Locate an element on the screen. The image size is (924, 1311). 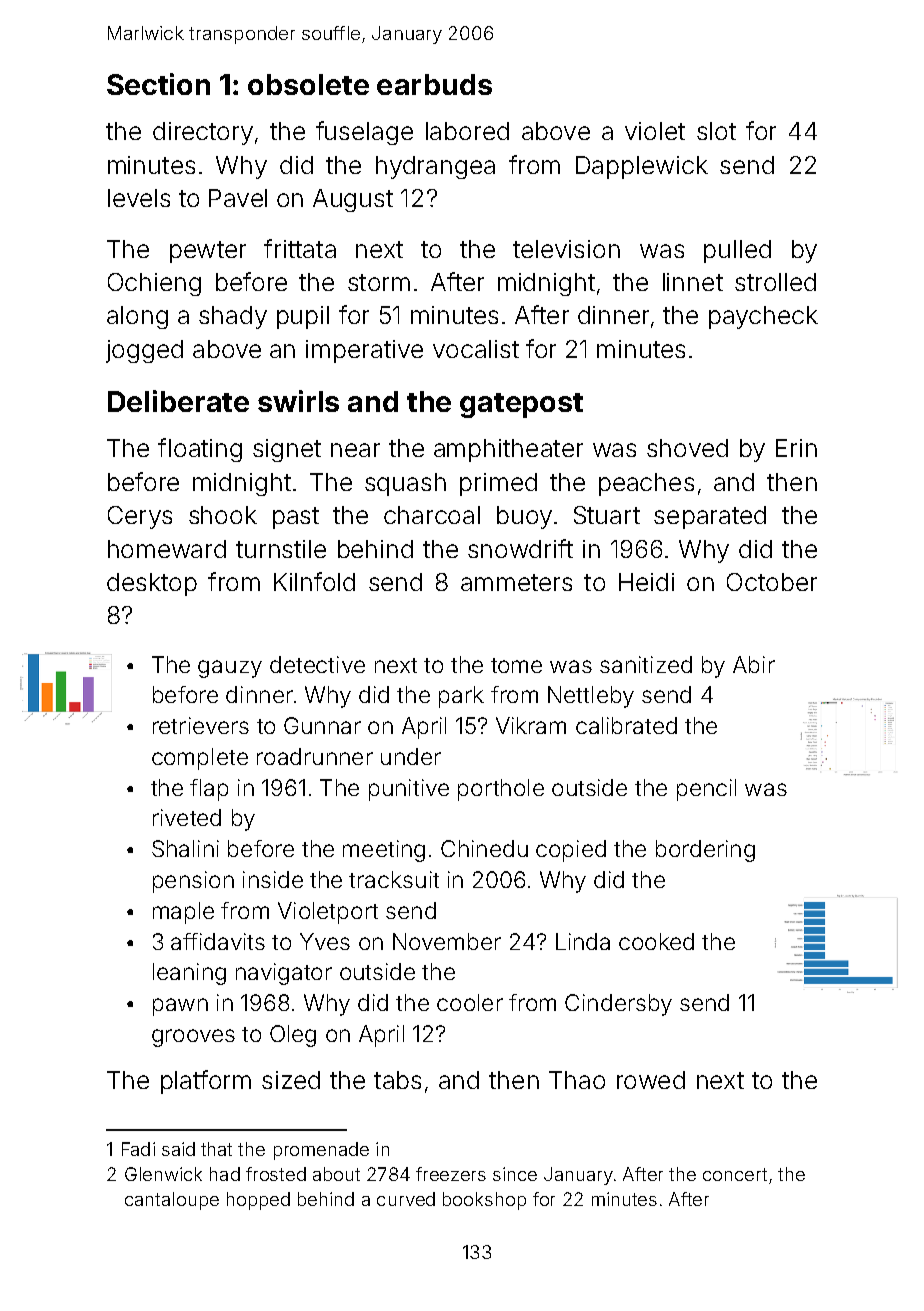
Kilnfold is located at coordinates (314, 581).
